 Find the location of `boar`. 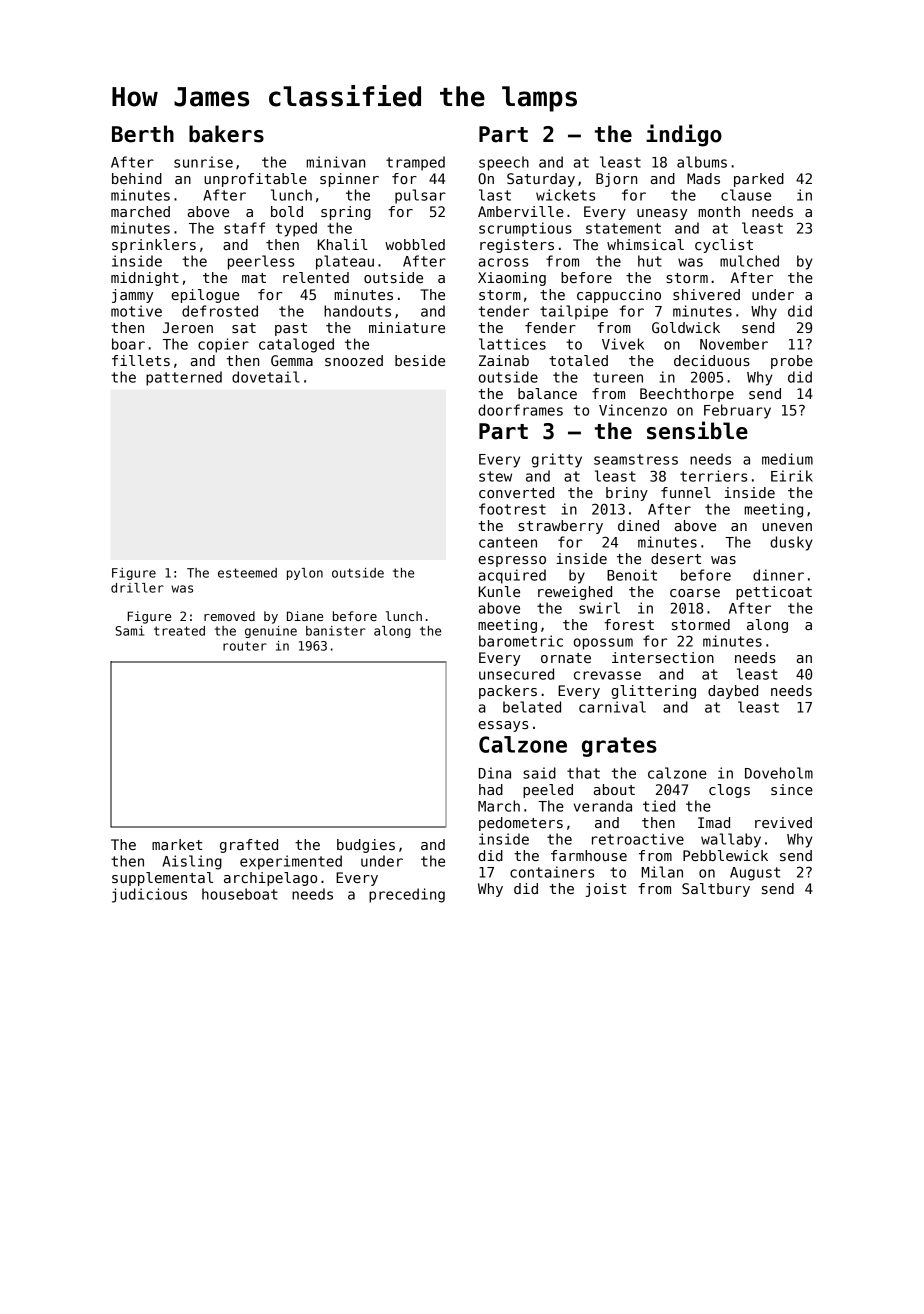

boar is located at coordinates (128, 344).
